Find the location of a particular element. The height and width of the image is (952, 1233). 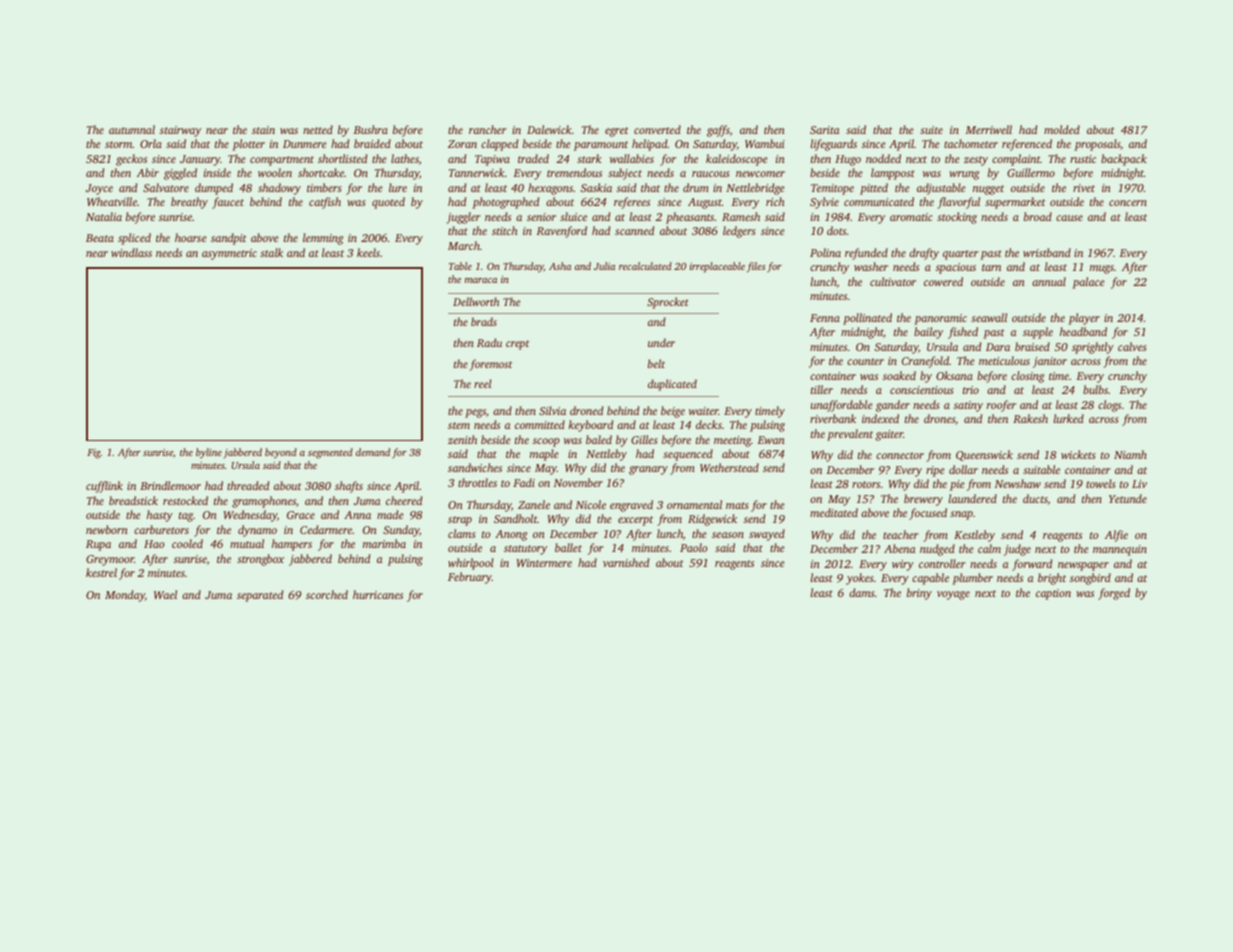

Radu is located at coordinates (489, 342).
